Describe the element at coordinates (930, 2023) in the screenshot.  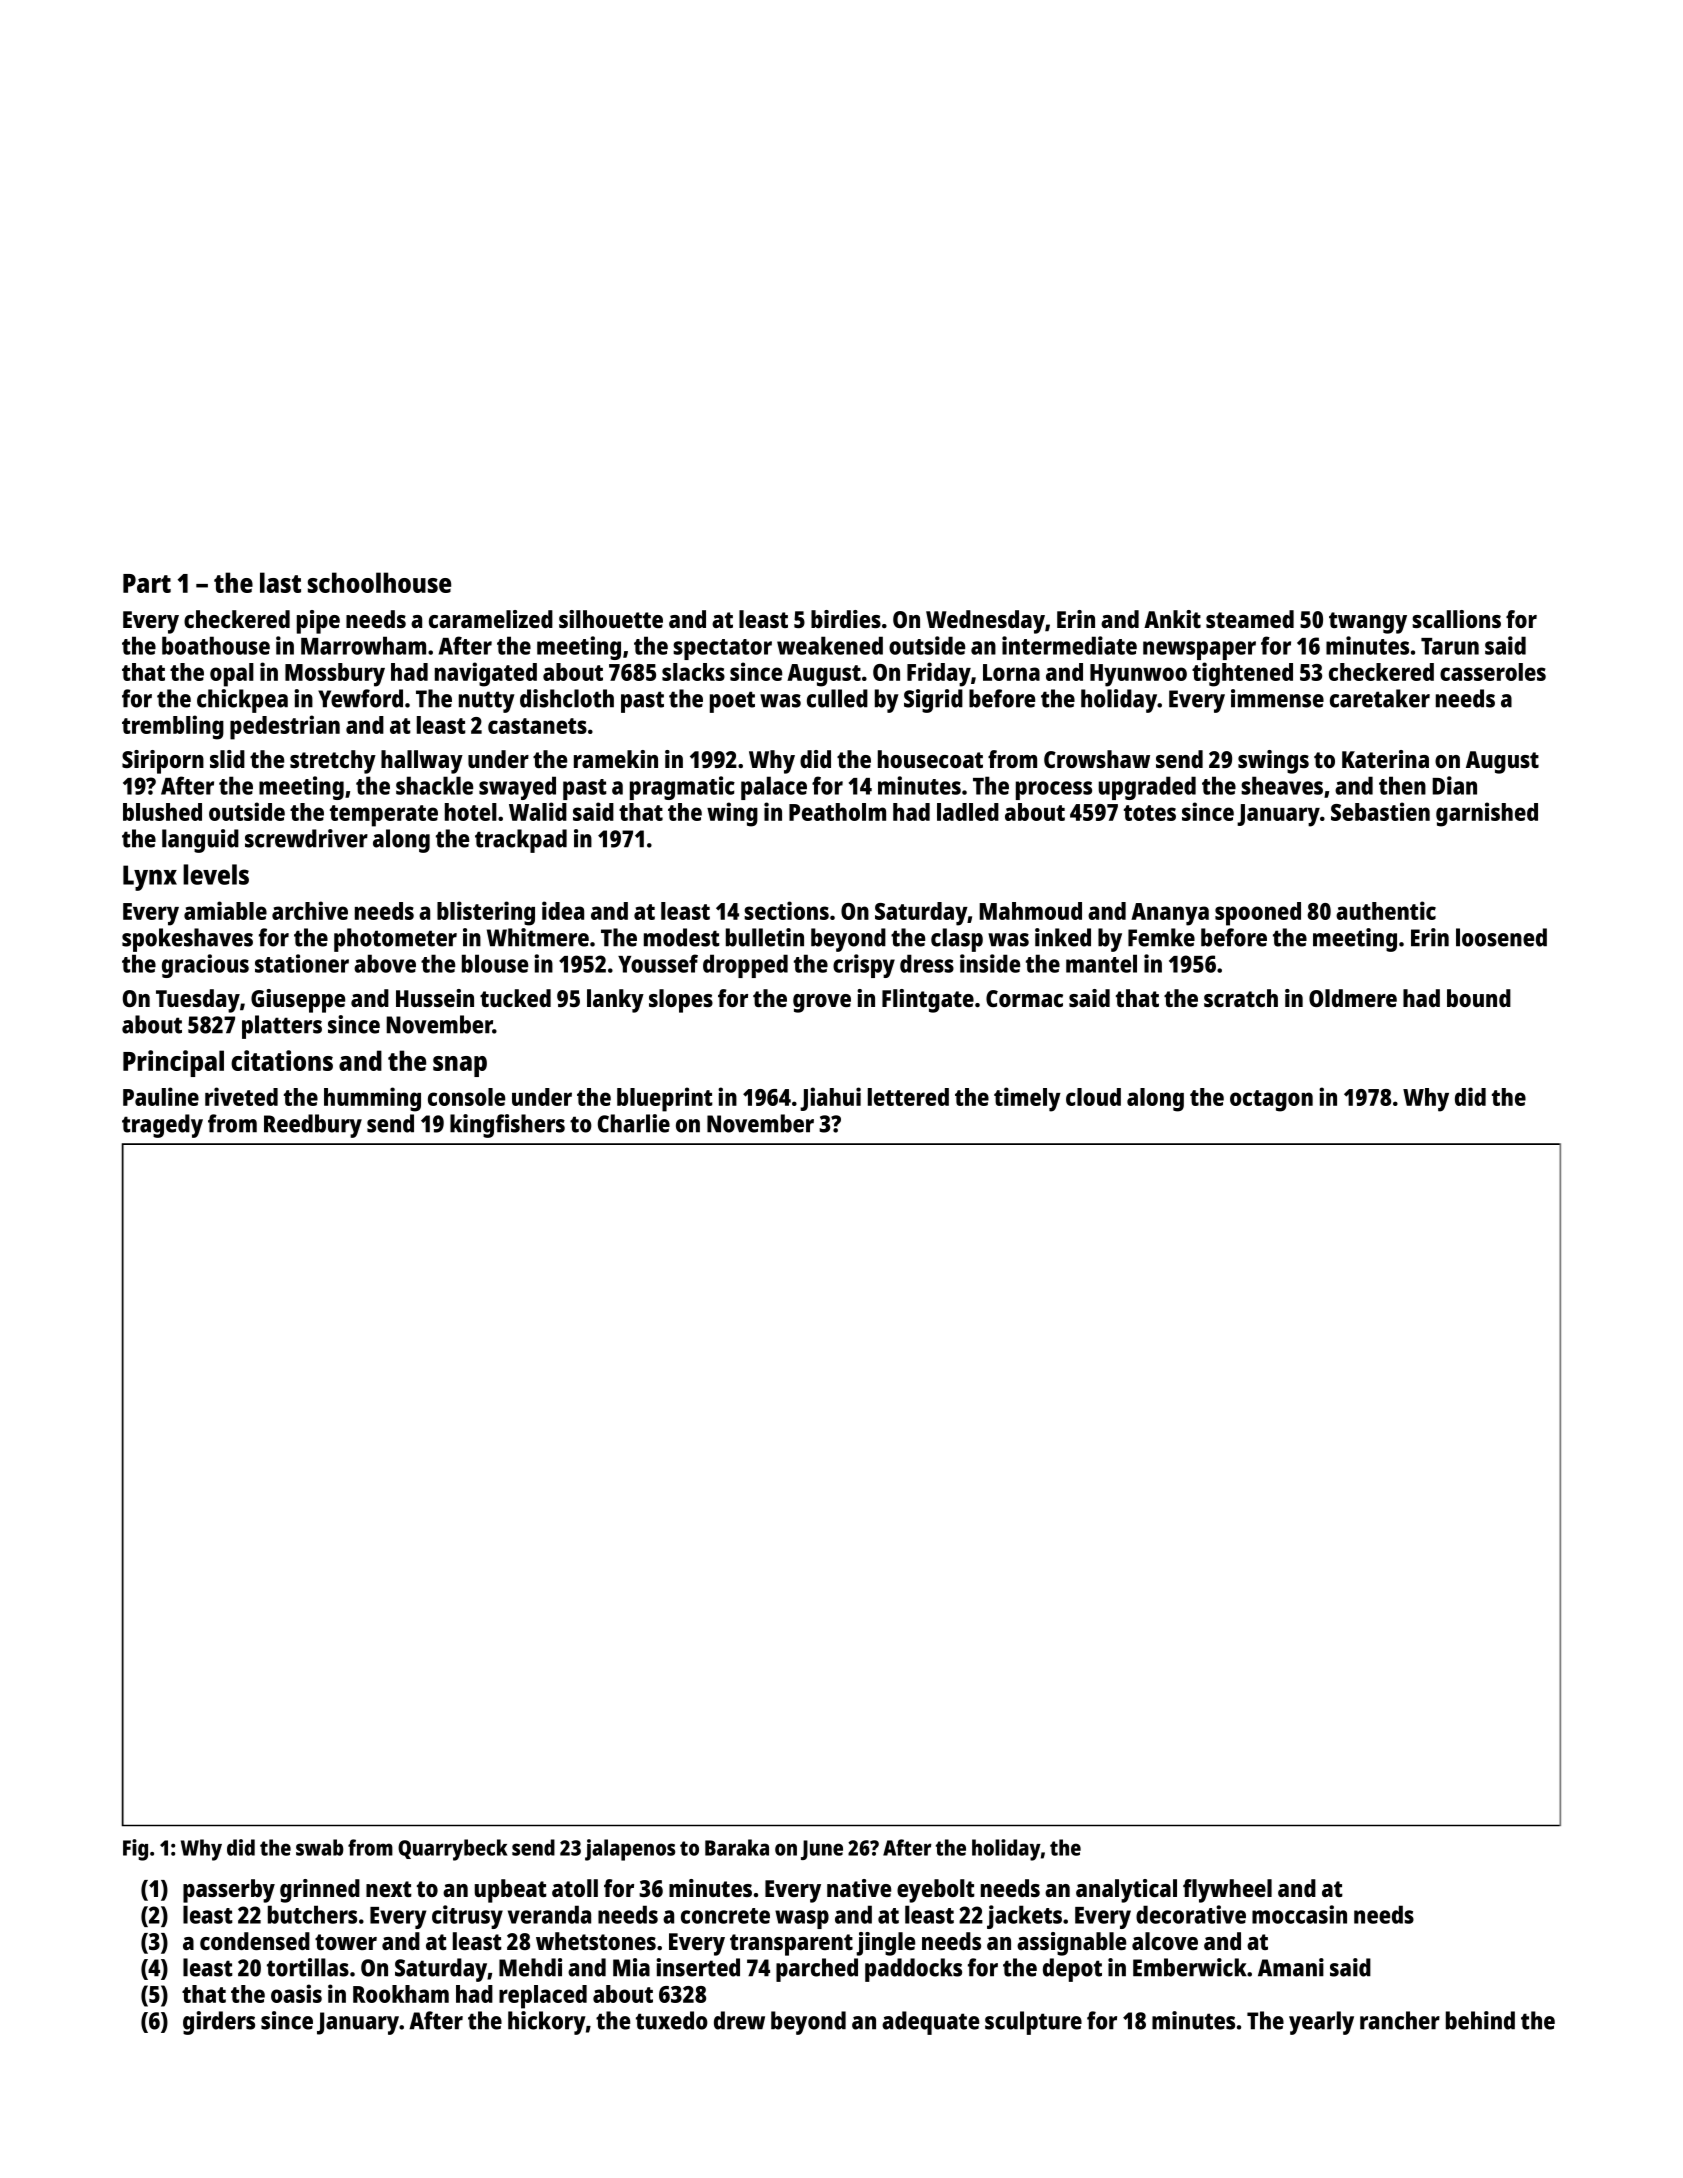
I see `adequate` at that location.
